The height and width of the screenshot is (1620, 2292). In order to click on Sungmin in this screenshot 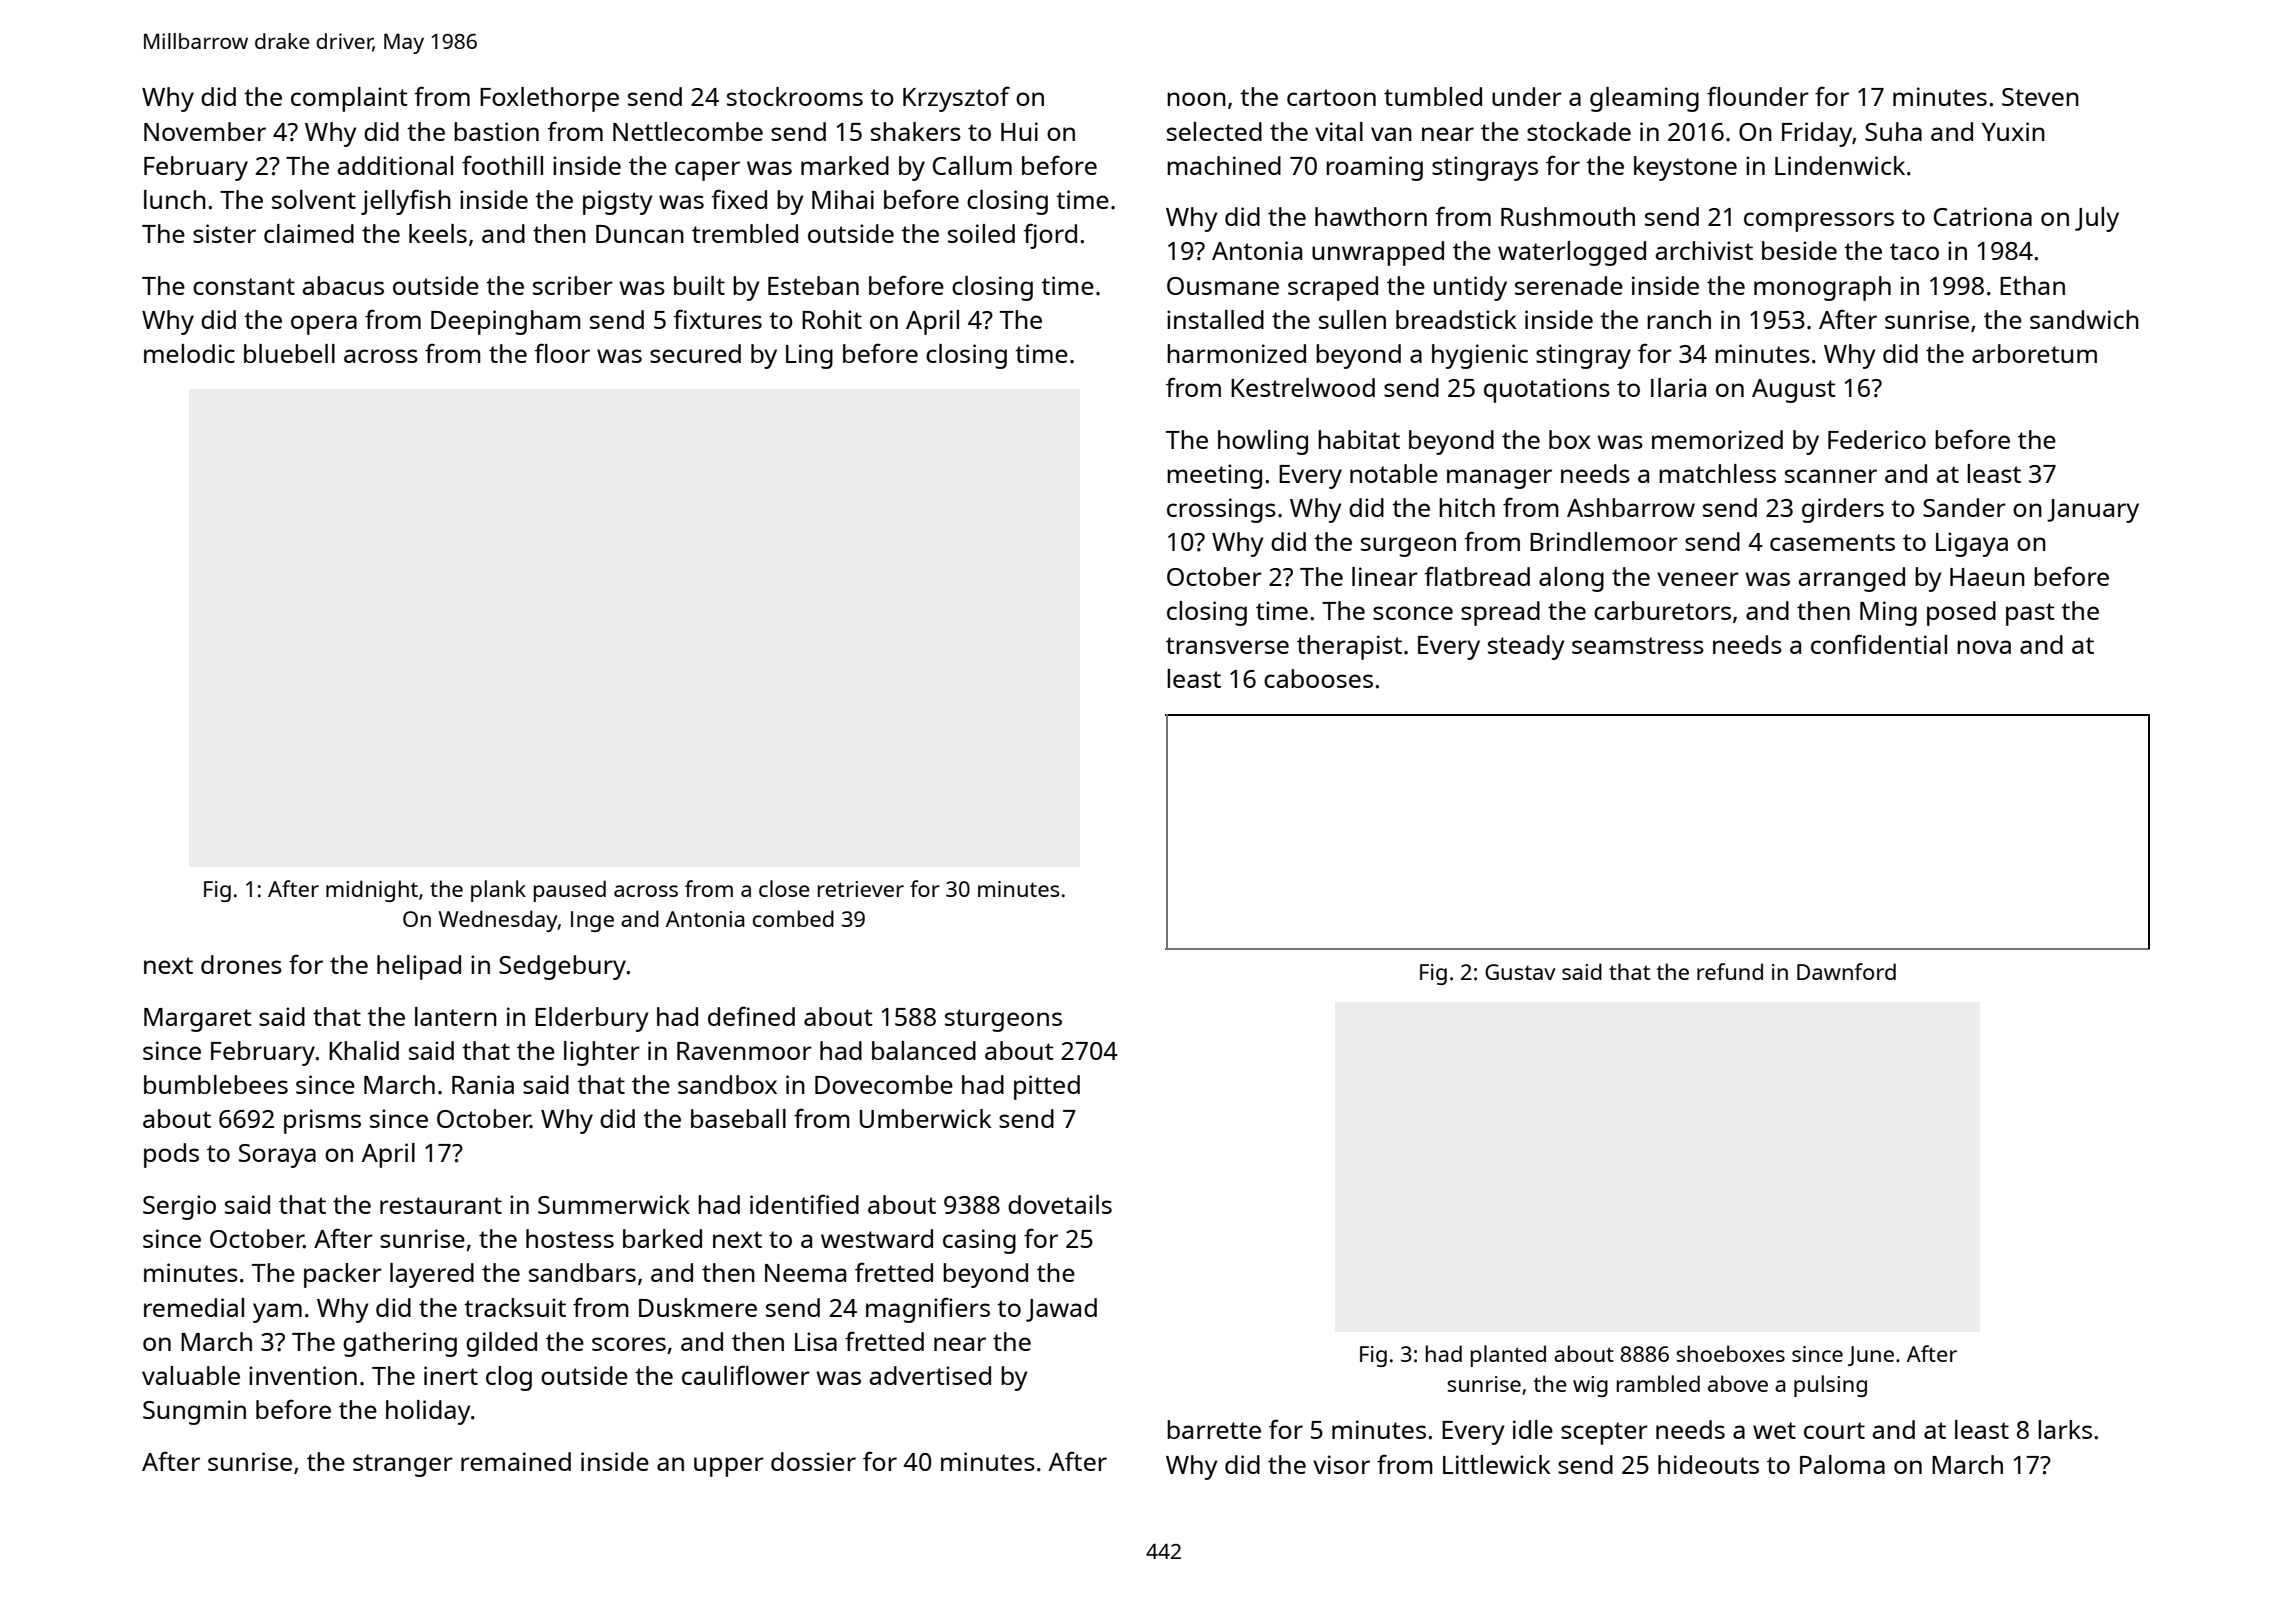, I will do `click(194, 1412)`.
